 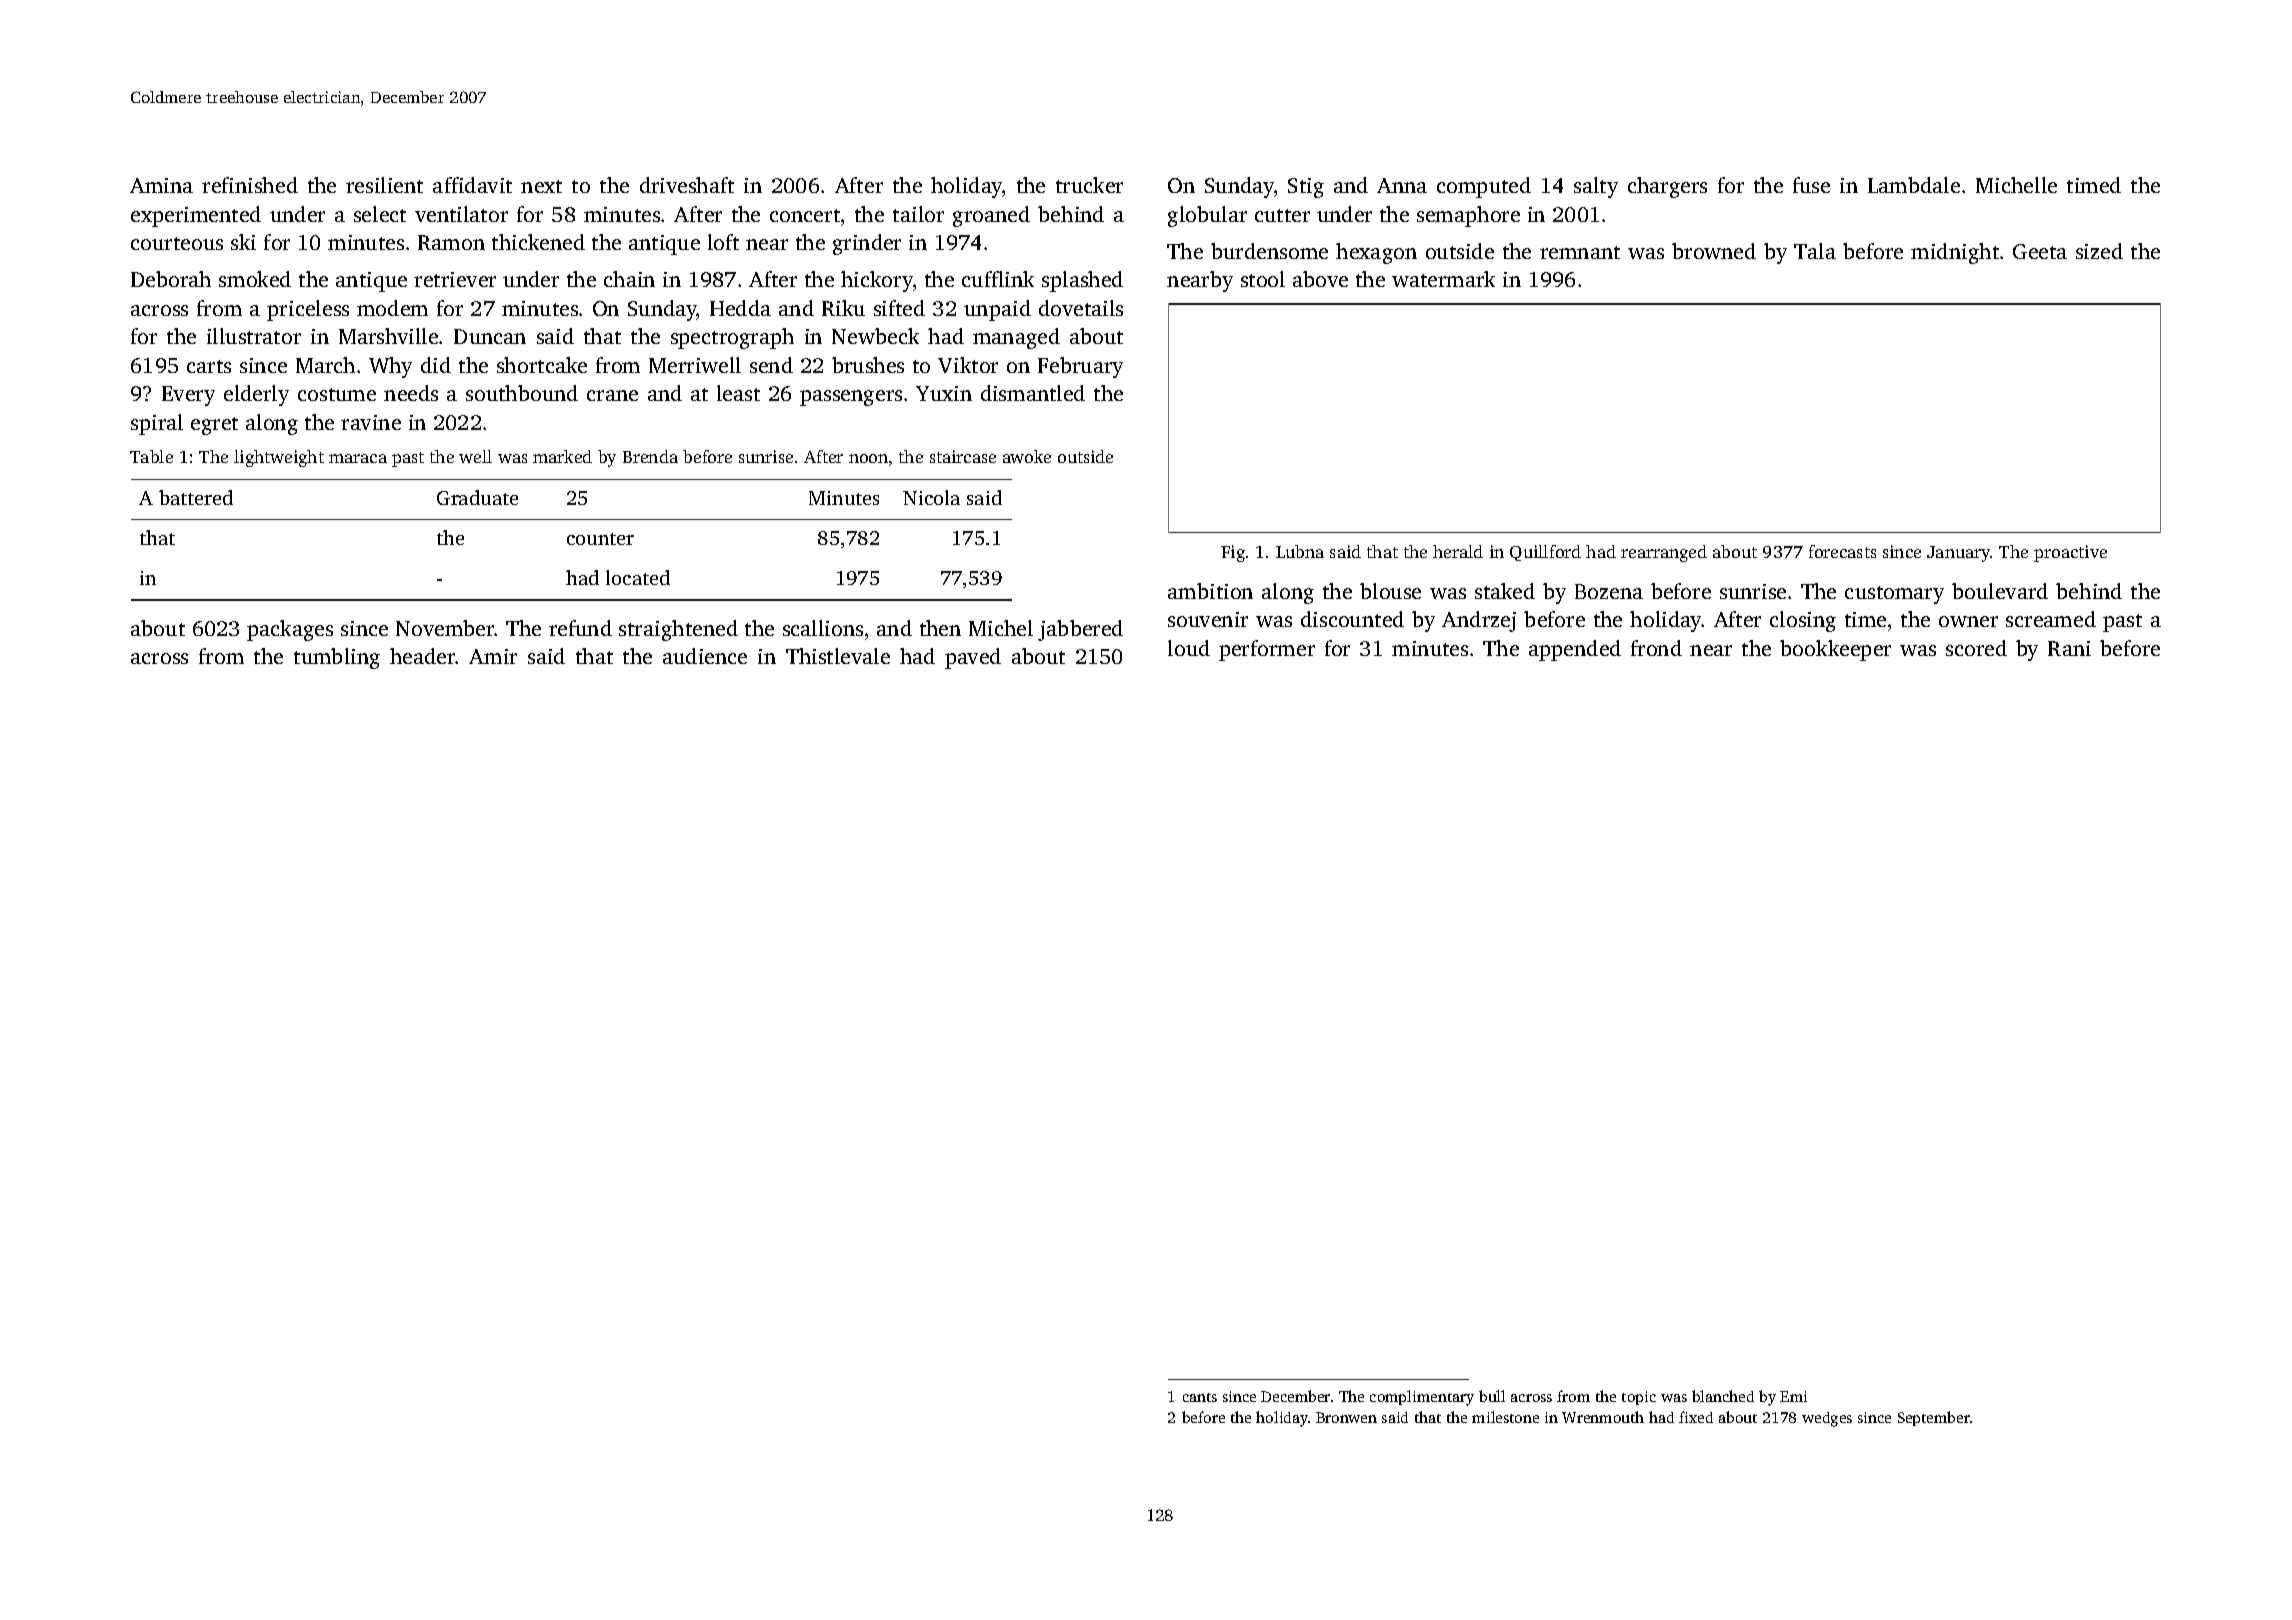 I want to click on trucker, so click(x=1089, y=185).
